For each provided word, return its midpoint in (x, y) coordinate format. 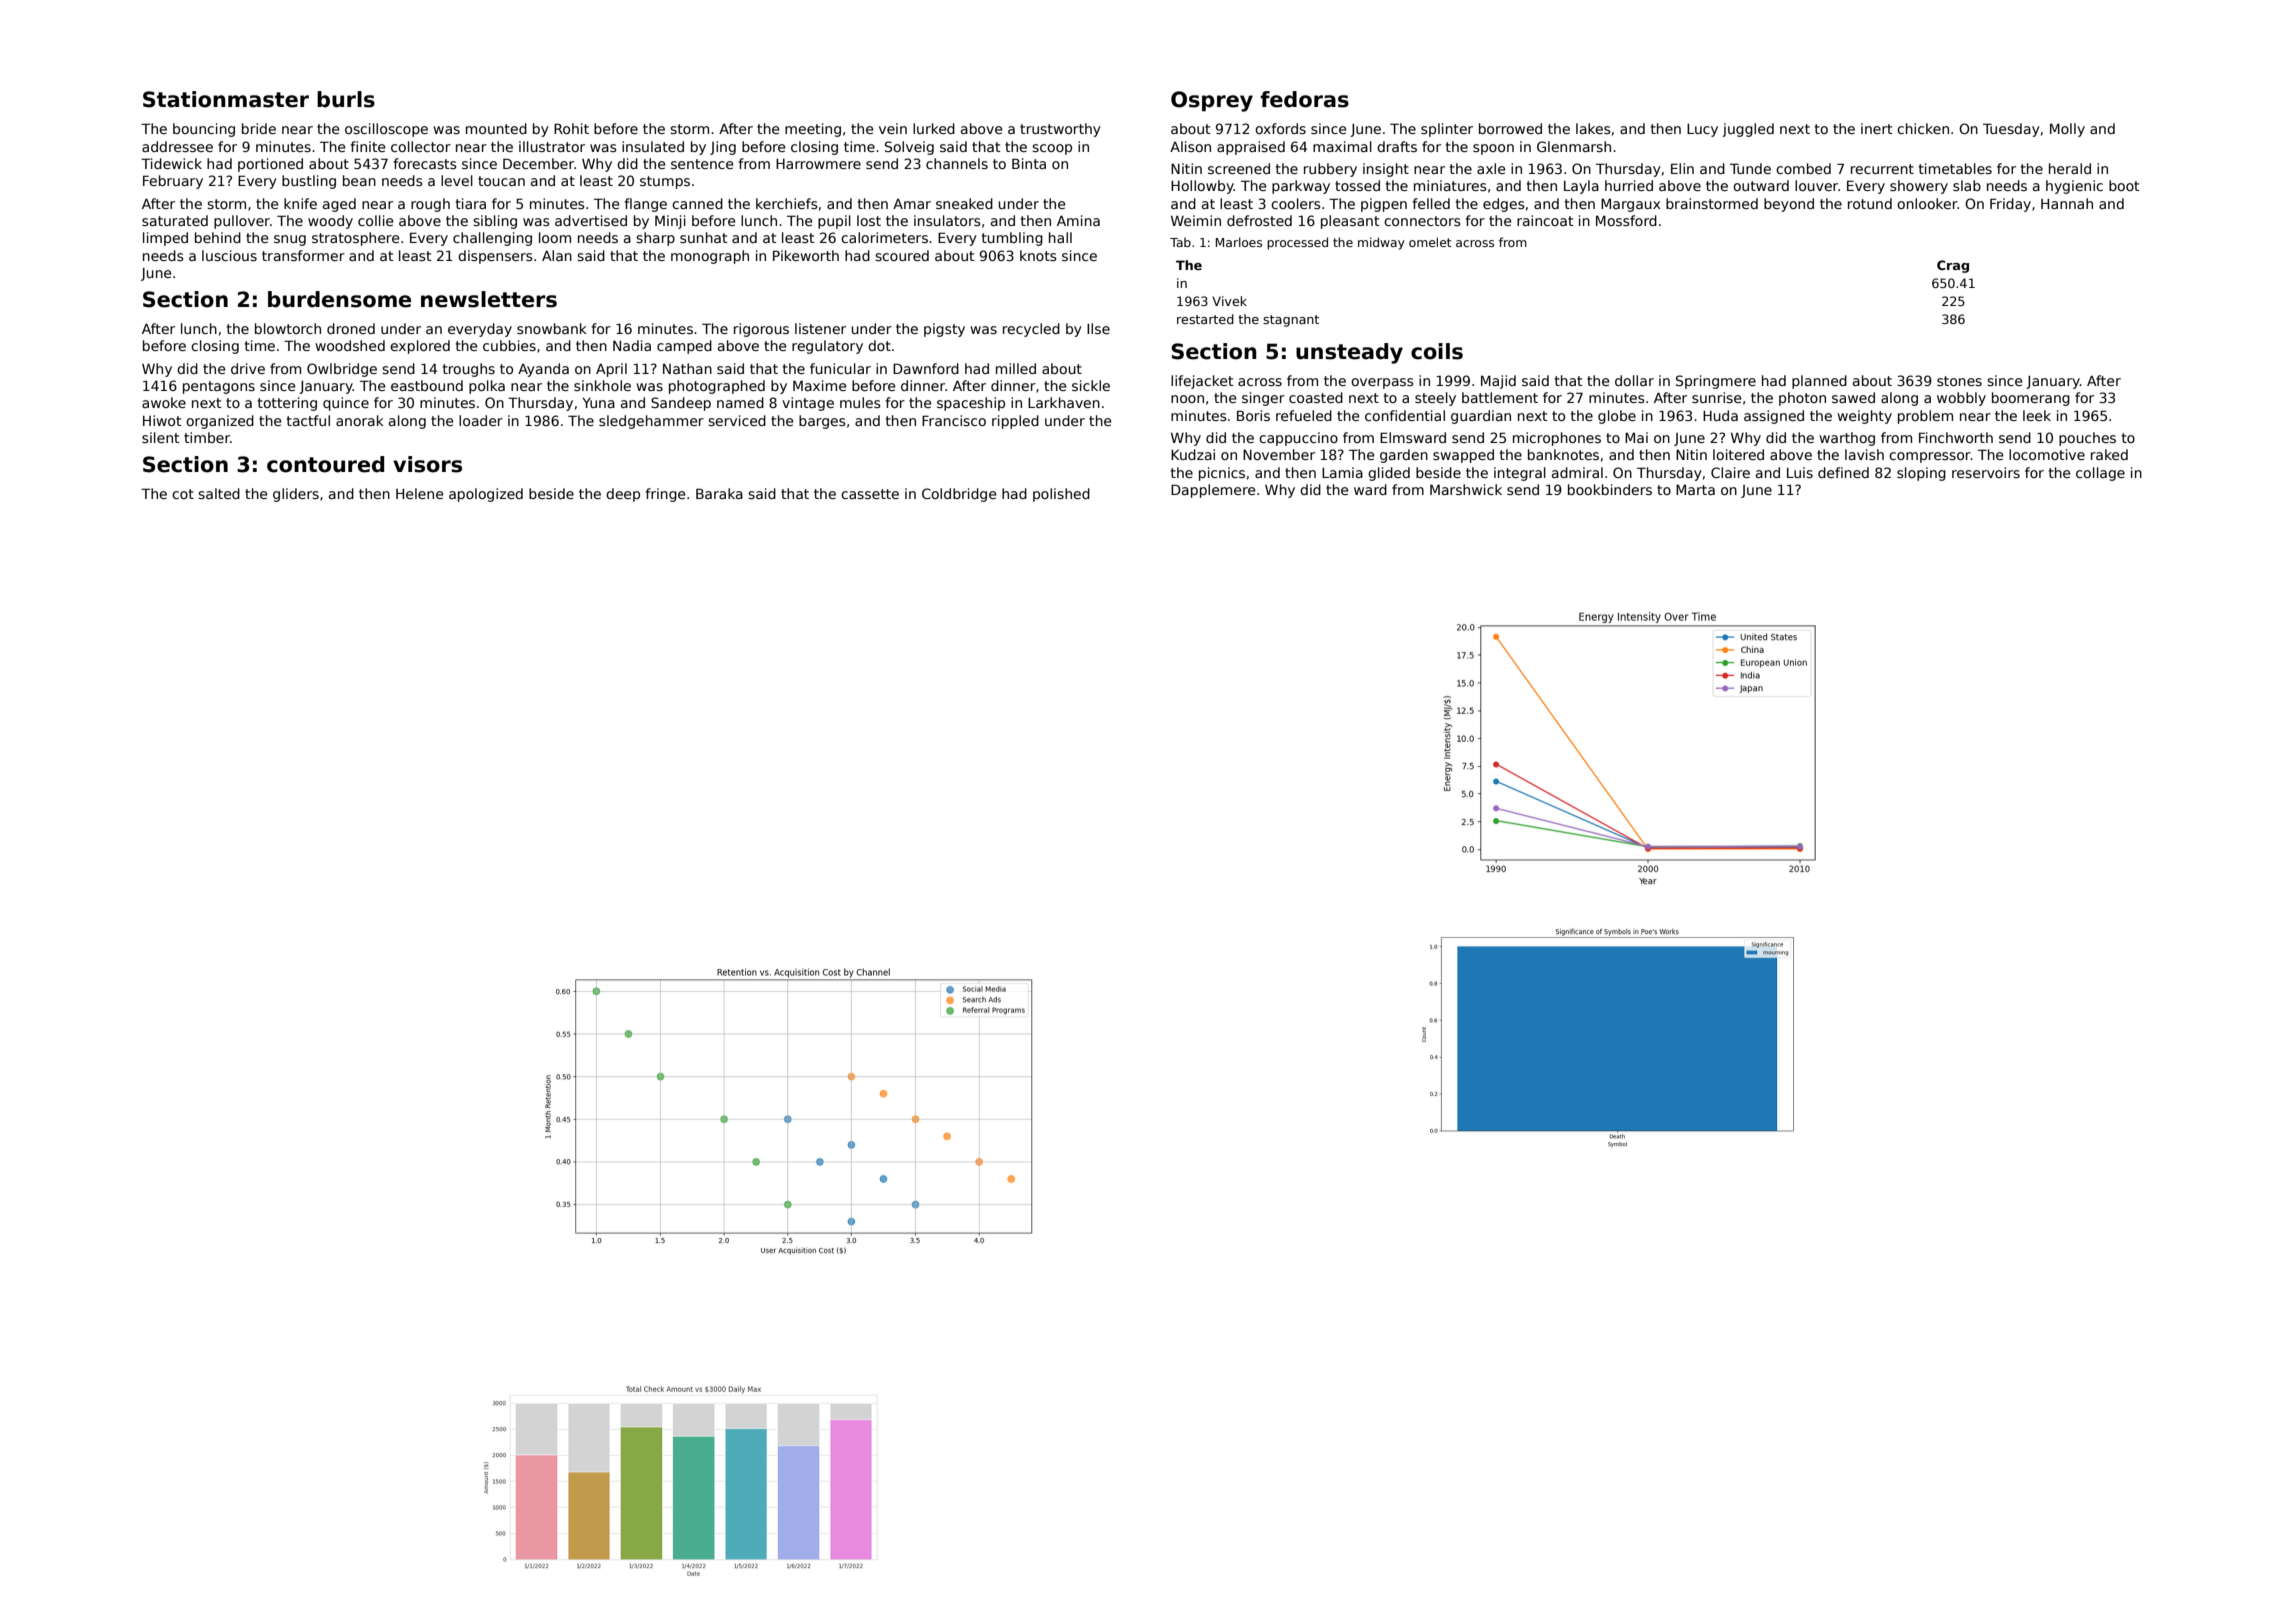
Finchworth (1956, 437)
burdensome (339, 299)
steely (1435, 399)
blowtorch (288, 328)
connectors (1422, 221)
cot (183, 494)
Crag (1953, 266)
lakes (1593, 128)
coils (1437, 351)
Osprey (1212, 101)
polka (487, 387)
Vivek (1229, 301)
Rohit (571, 128)
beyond (1789, 205)
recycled (1031, 330)
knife (300, 203)
